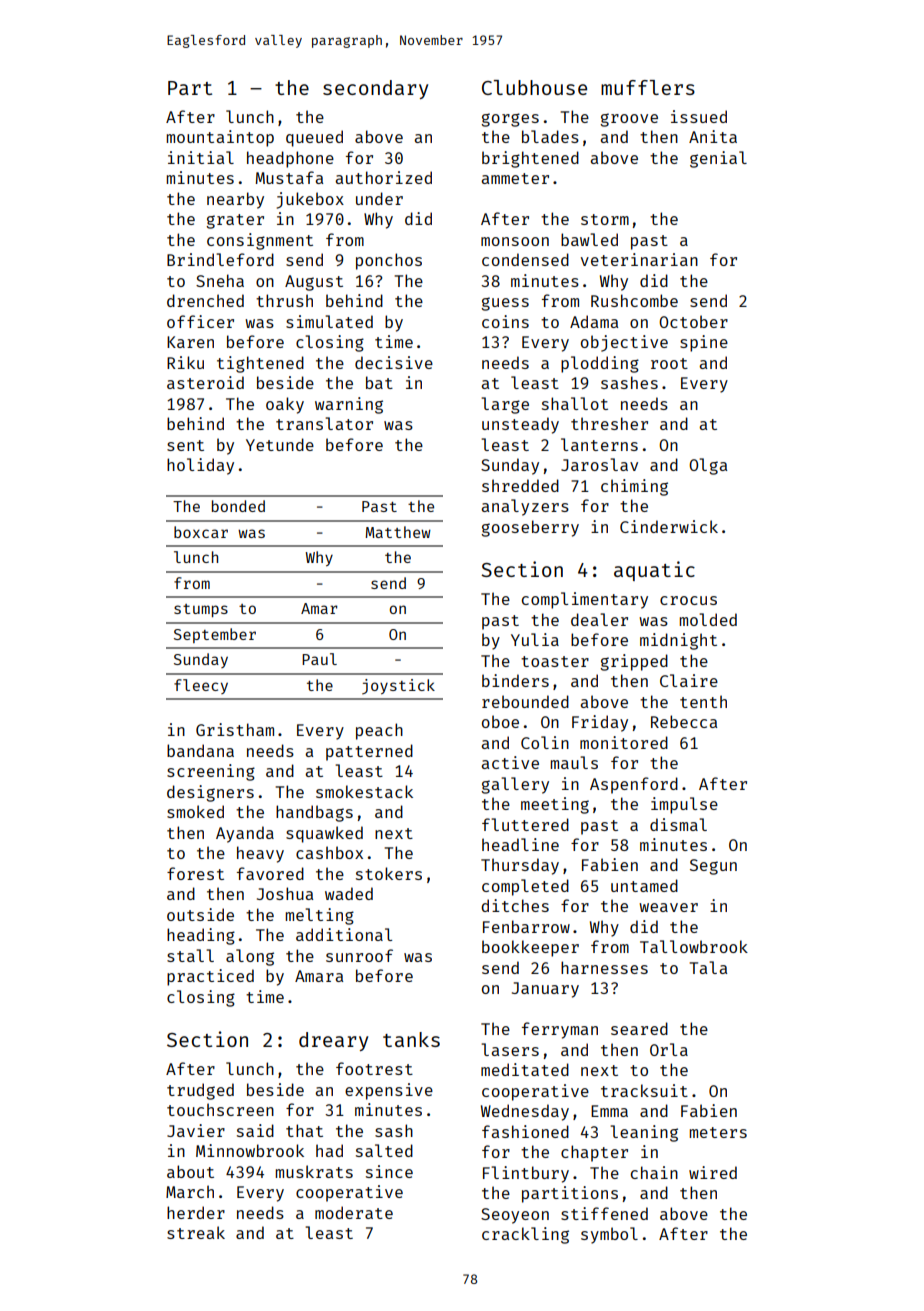  What do you see at coordinates (530, 528) in the screenshot?
I see `gooseberry` at bounding box center [530, 528].
